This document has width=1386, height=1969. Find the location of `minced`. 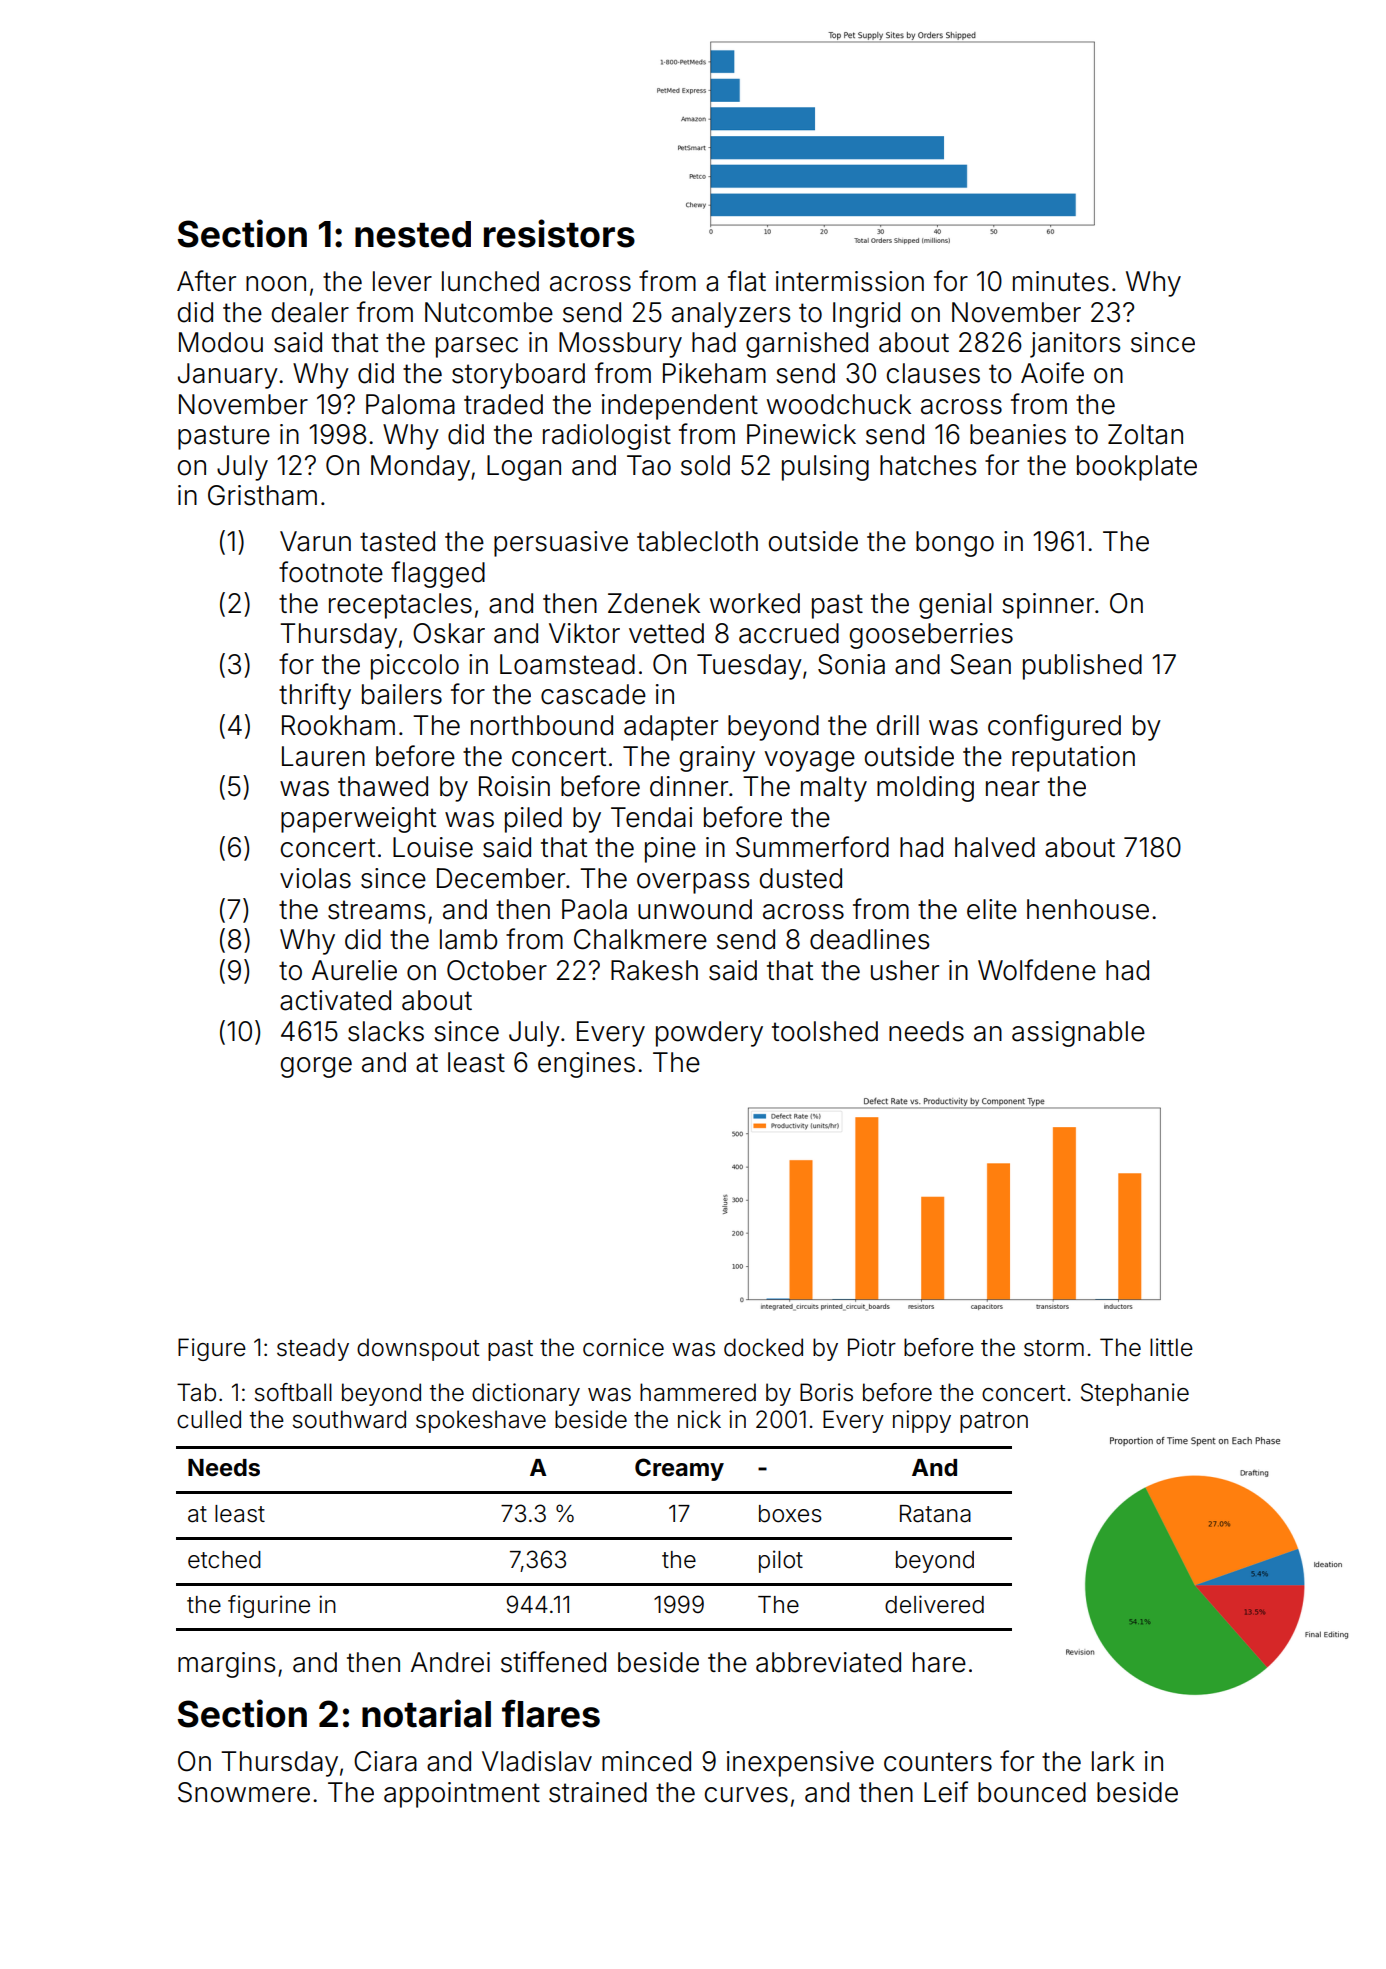

minced is located at coordinates (646, 1761).
